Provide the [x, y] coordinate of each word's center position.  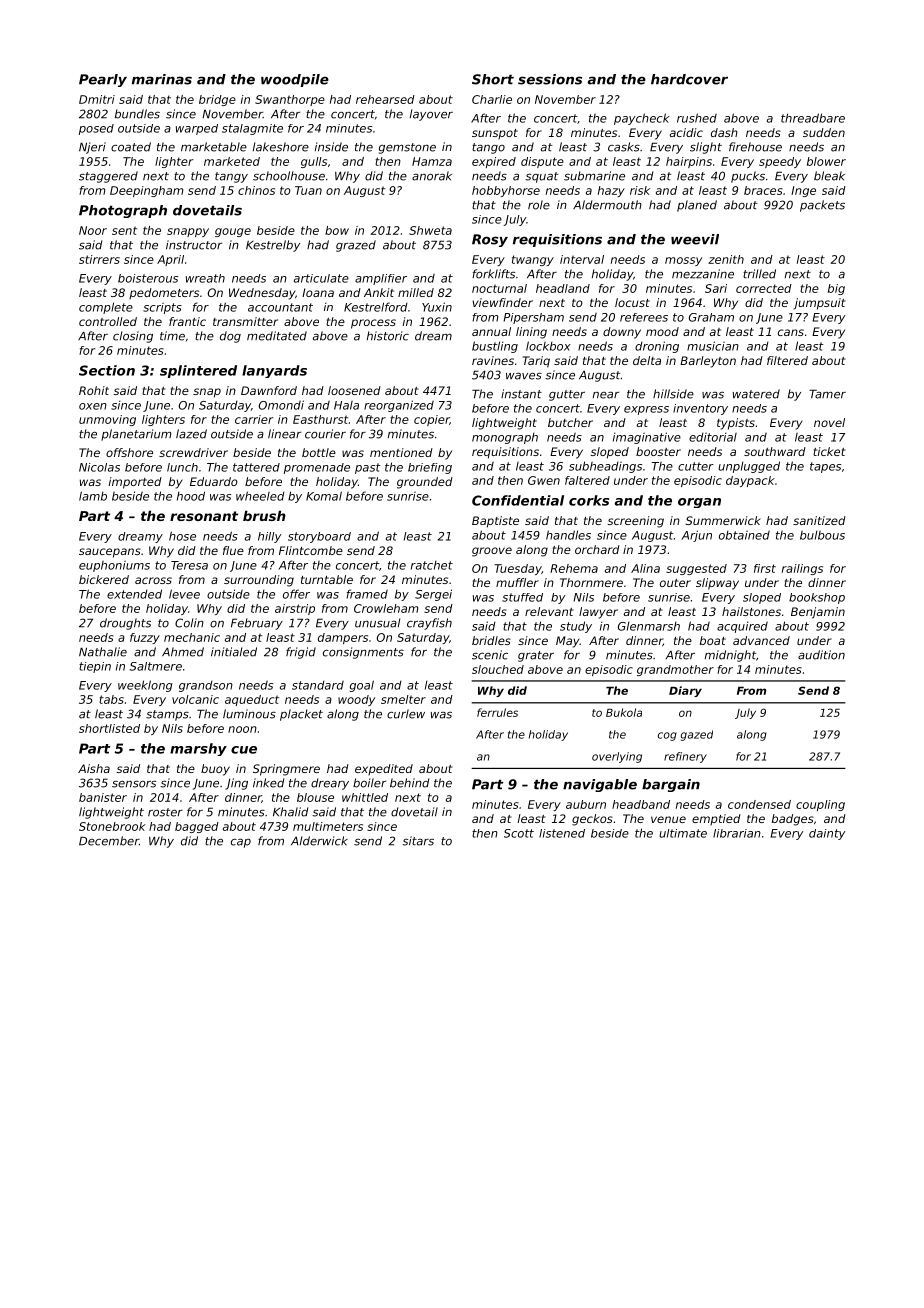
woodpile [295, 80]
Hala [346, 405]
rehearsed [385, 99]
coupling [820, 805]
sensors [134, 784]
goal [362, 686]
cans [791, 332]
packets [822, 206]
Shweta [430, 230]
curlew [406, 714]
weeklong [145, 686]
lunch [182, 467]
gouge [233, 232]
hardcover [689, 79]
